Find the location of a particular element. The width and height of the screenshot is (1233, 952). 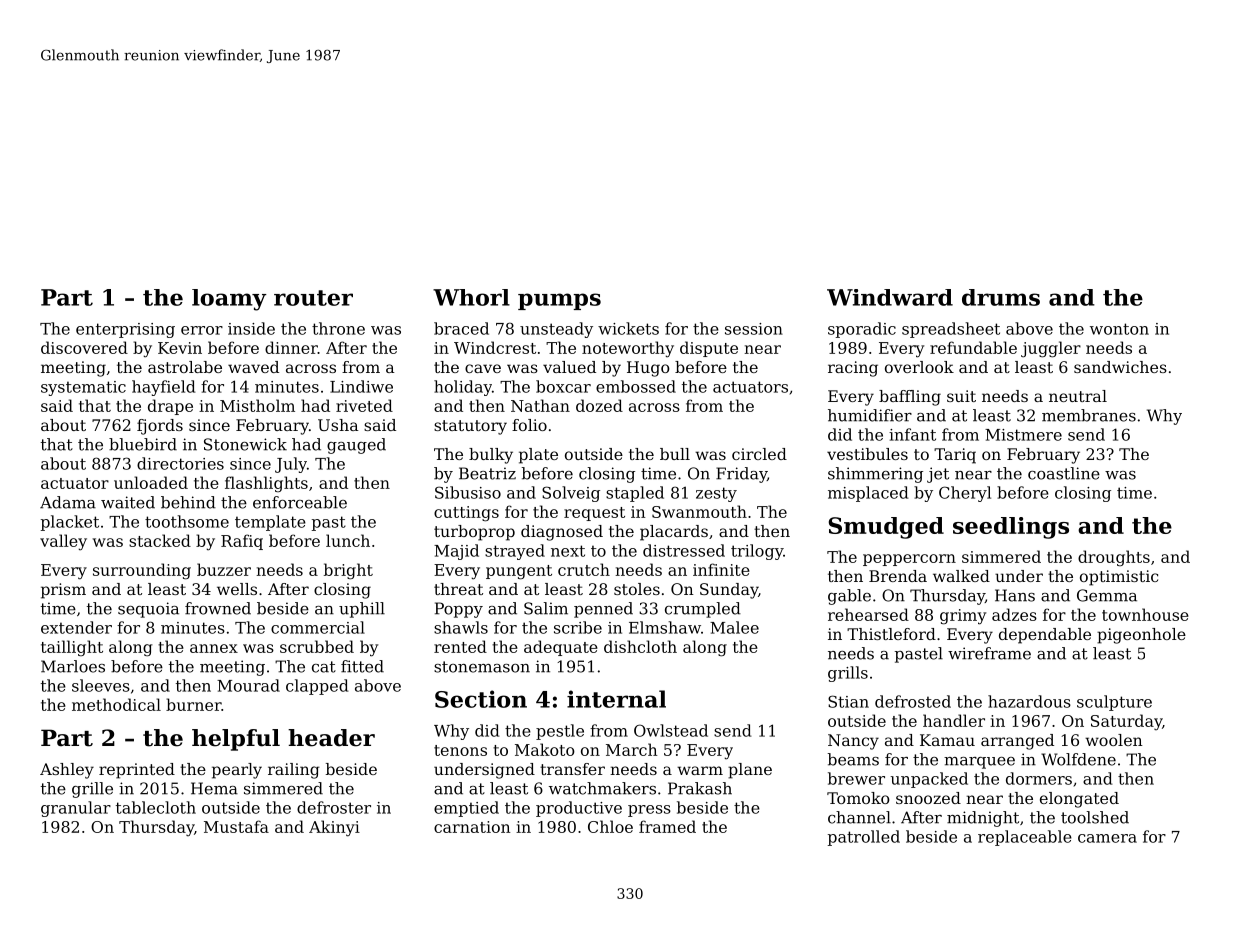

woolen is located at coordinates (1114, 740).
